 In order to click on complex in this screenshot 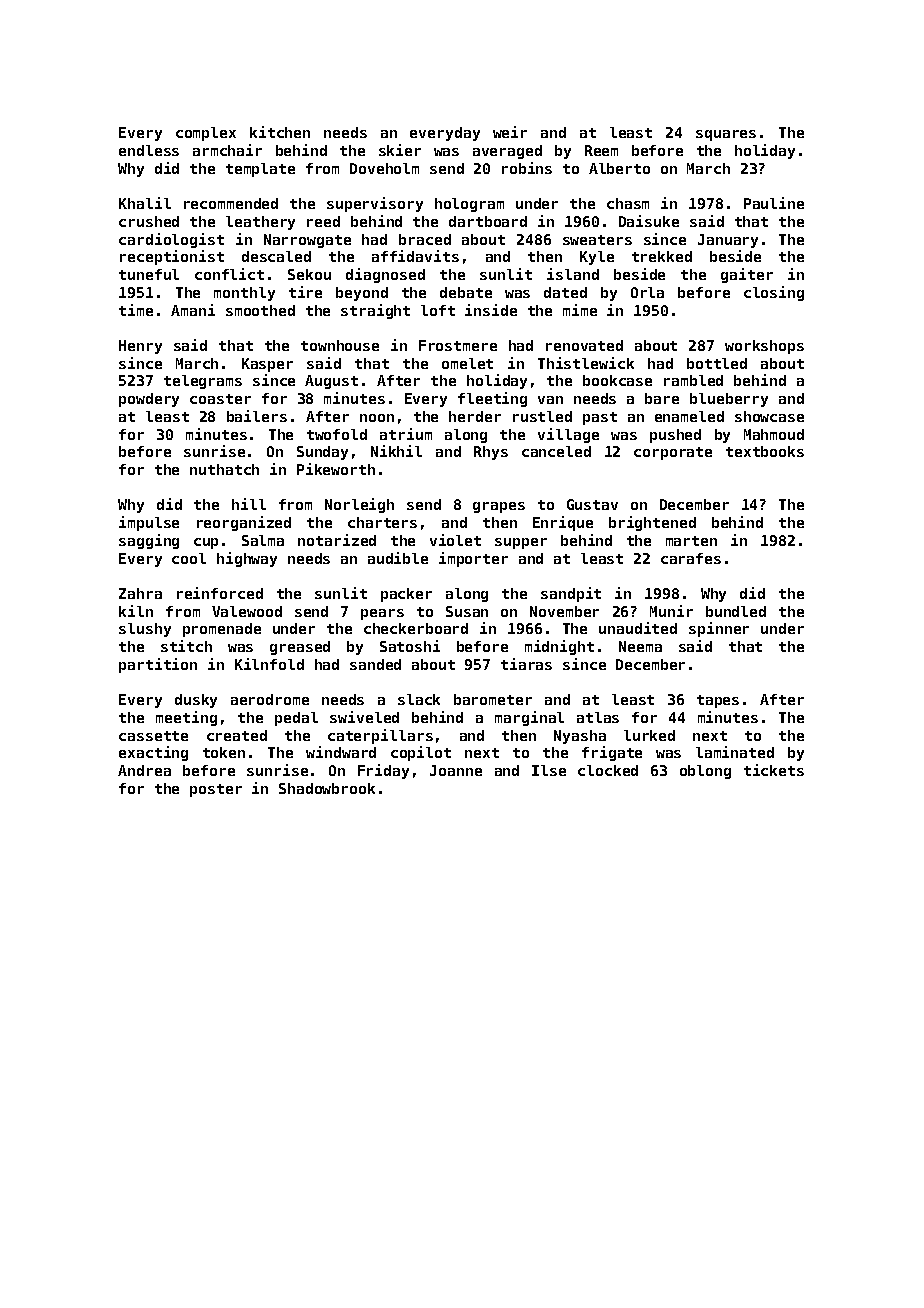, I will do `click(206, 134)`.
